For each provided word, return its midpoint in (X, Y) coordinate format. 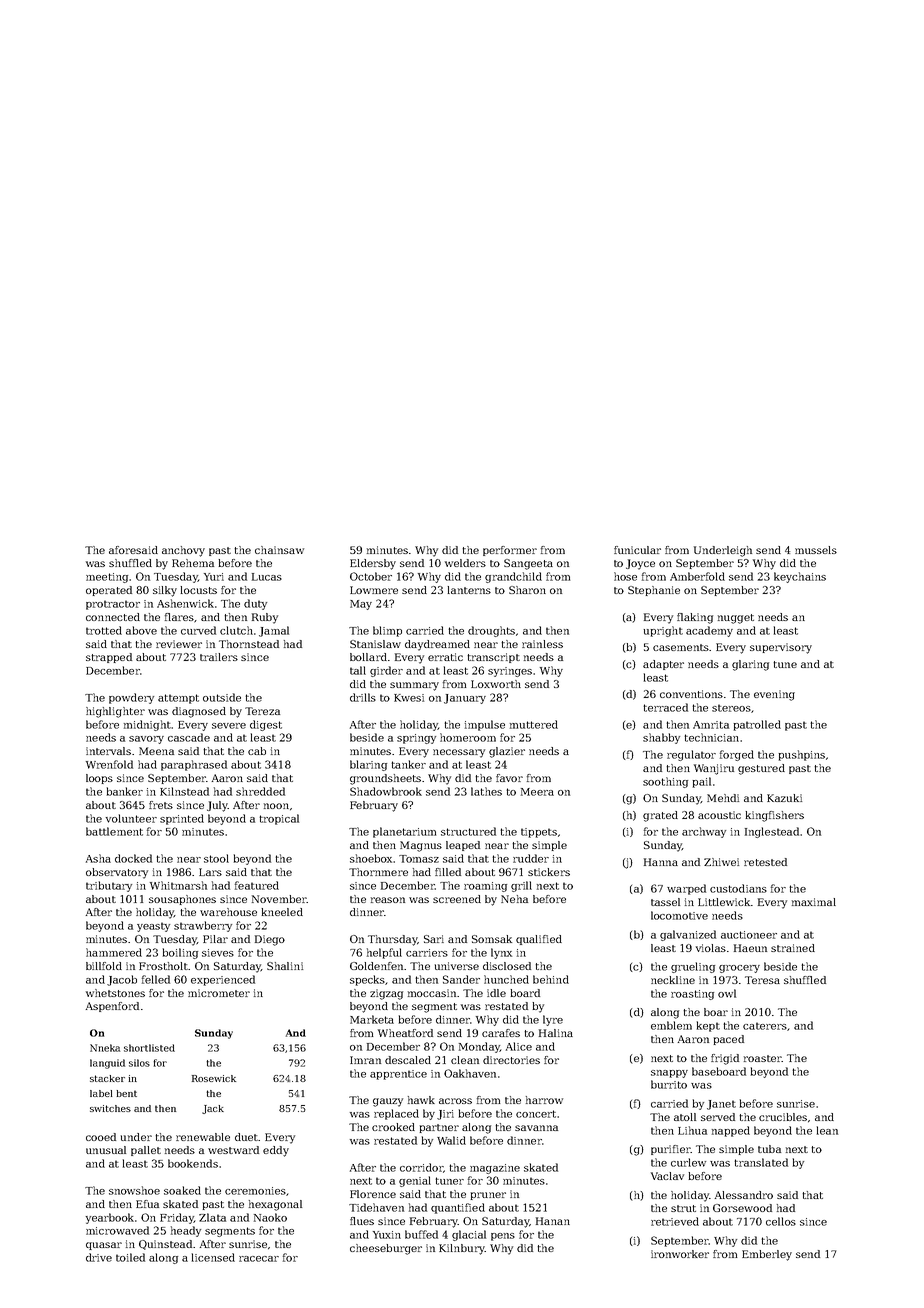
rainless (542, 644)
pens (503, 1237)
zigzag (386, 994)
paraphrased (194, 765)
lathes (486, 791)
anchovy (183, 551)
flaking (695, 618)
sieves (218, 953)
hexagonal (275, 1205)
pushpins (801, 755)
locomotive (679, 915)
